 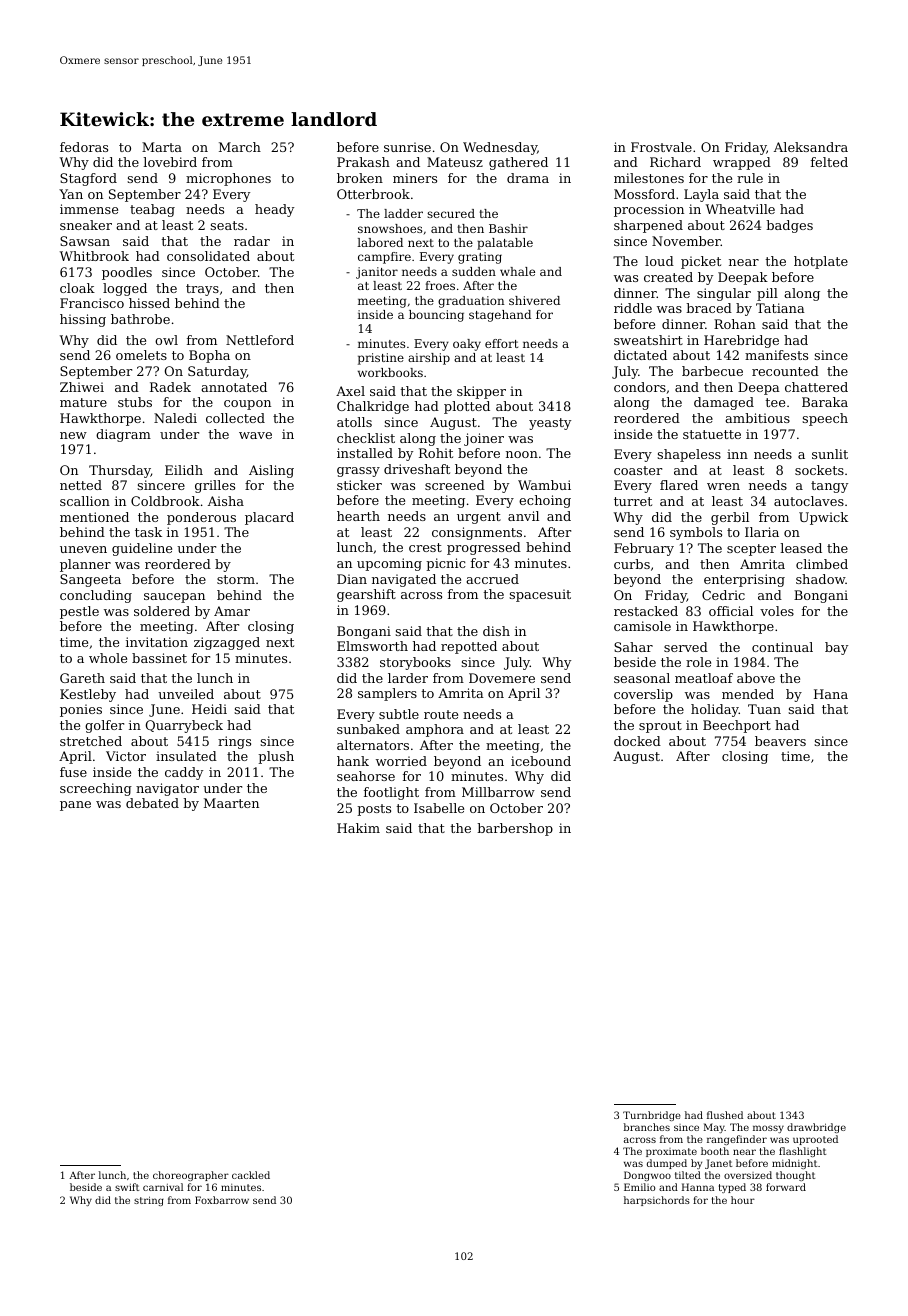 I want to click on fedoras, so click(x=84, y=147).
